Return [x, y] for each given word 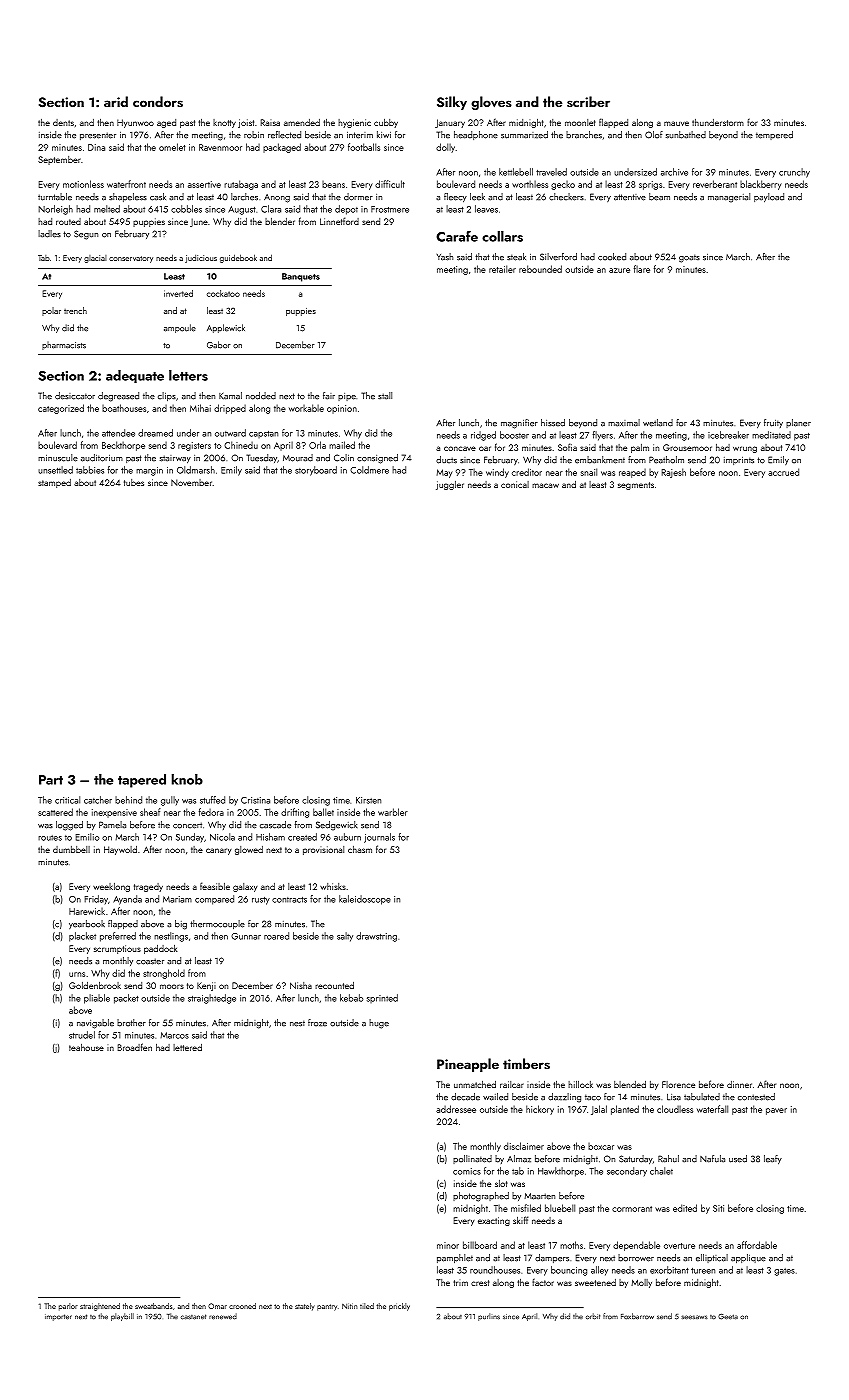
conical [515, 484]
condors [158, 101]
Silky [452, 103]
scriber [588, 101]
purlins [489, 1317]
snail [589, 472]
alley [599, 1271]
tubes [134, 482]
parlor [68, 1307]
